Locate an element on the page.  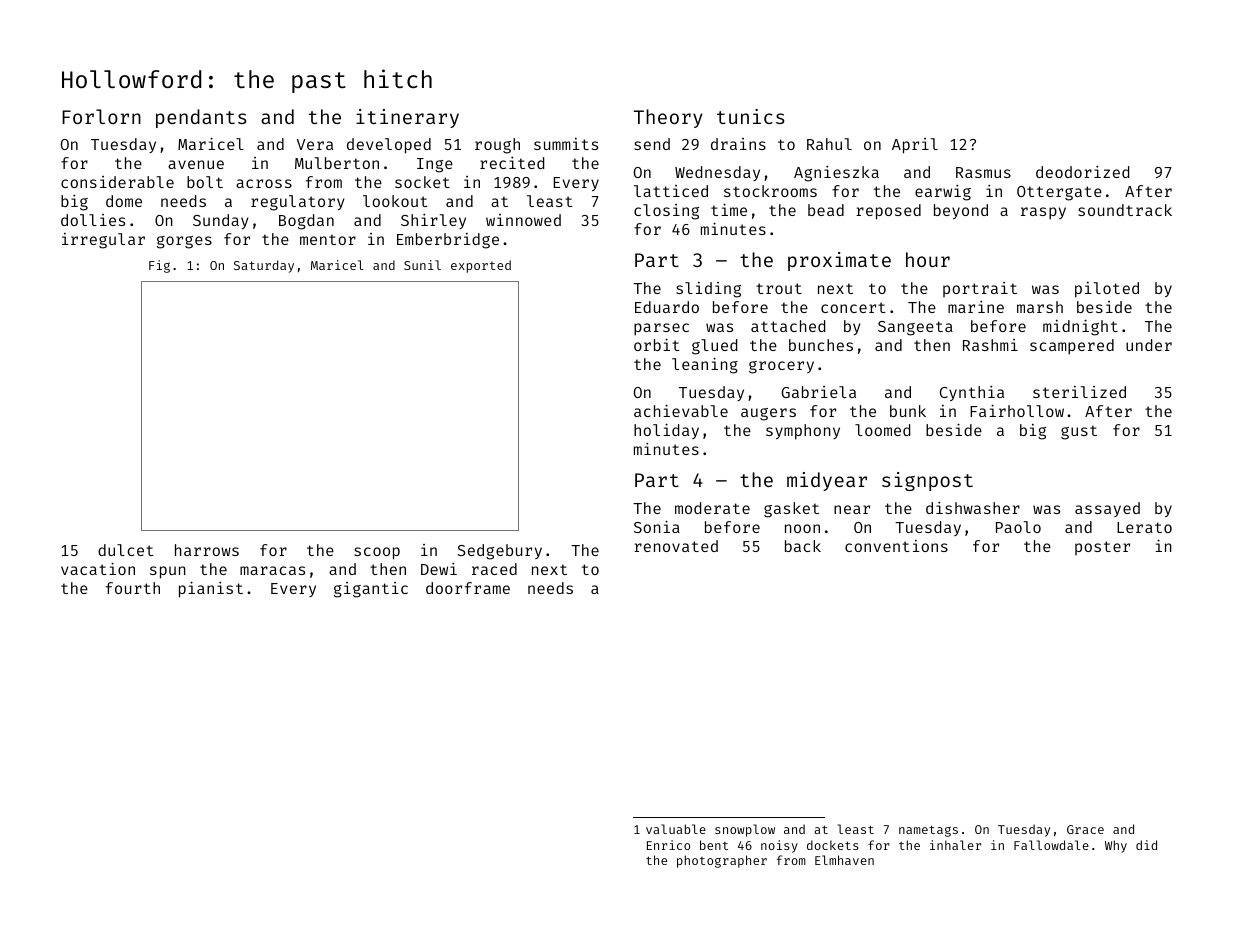
Eduardo is located at coordinates (667, 307).
